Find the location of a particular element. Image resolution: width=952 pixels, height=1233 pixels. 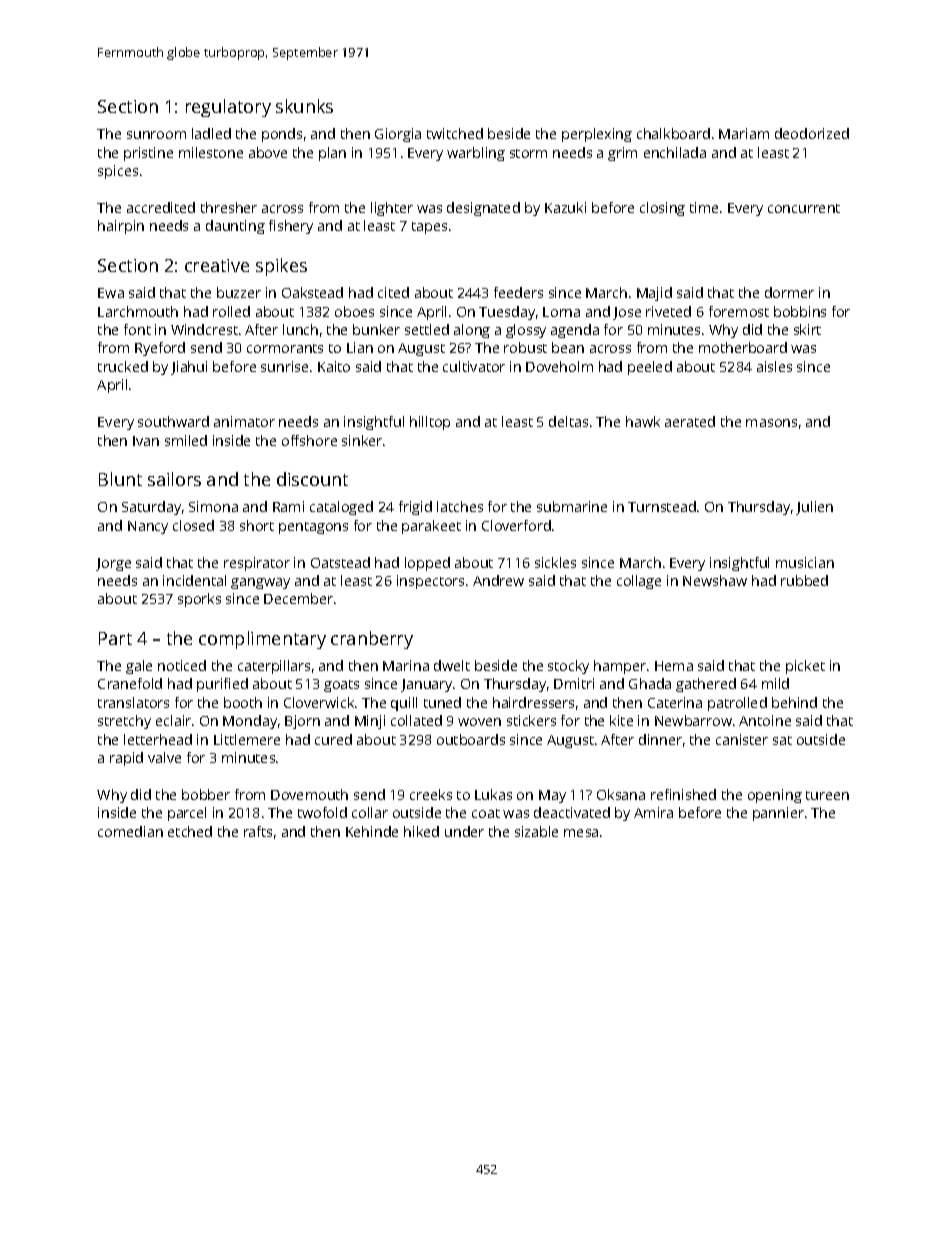

sunroom is located at coordinates (156, 135).
